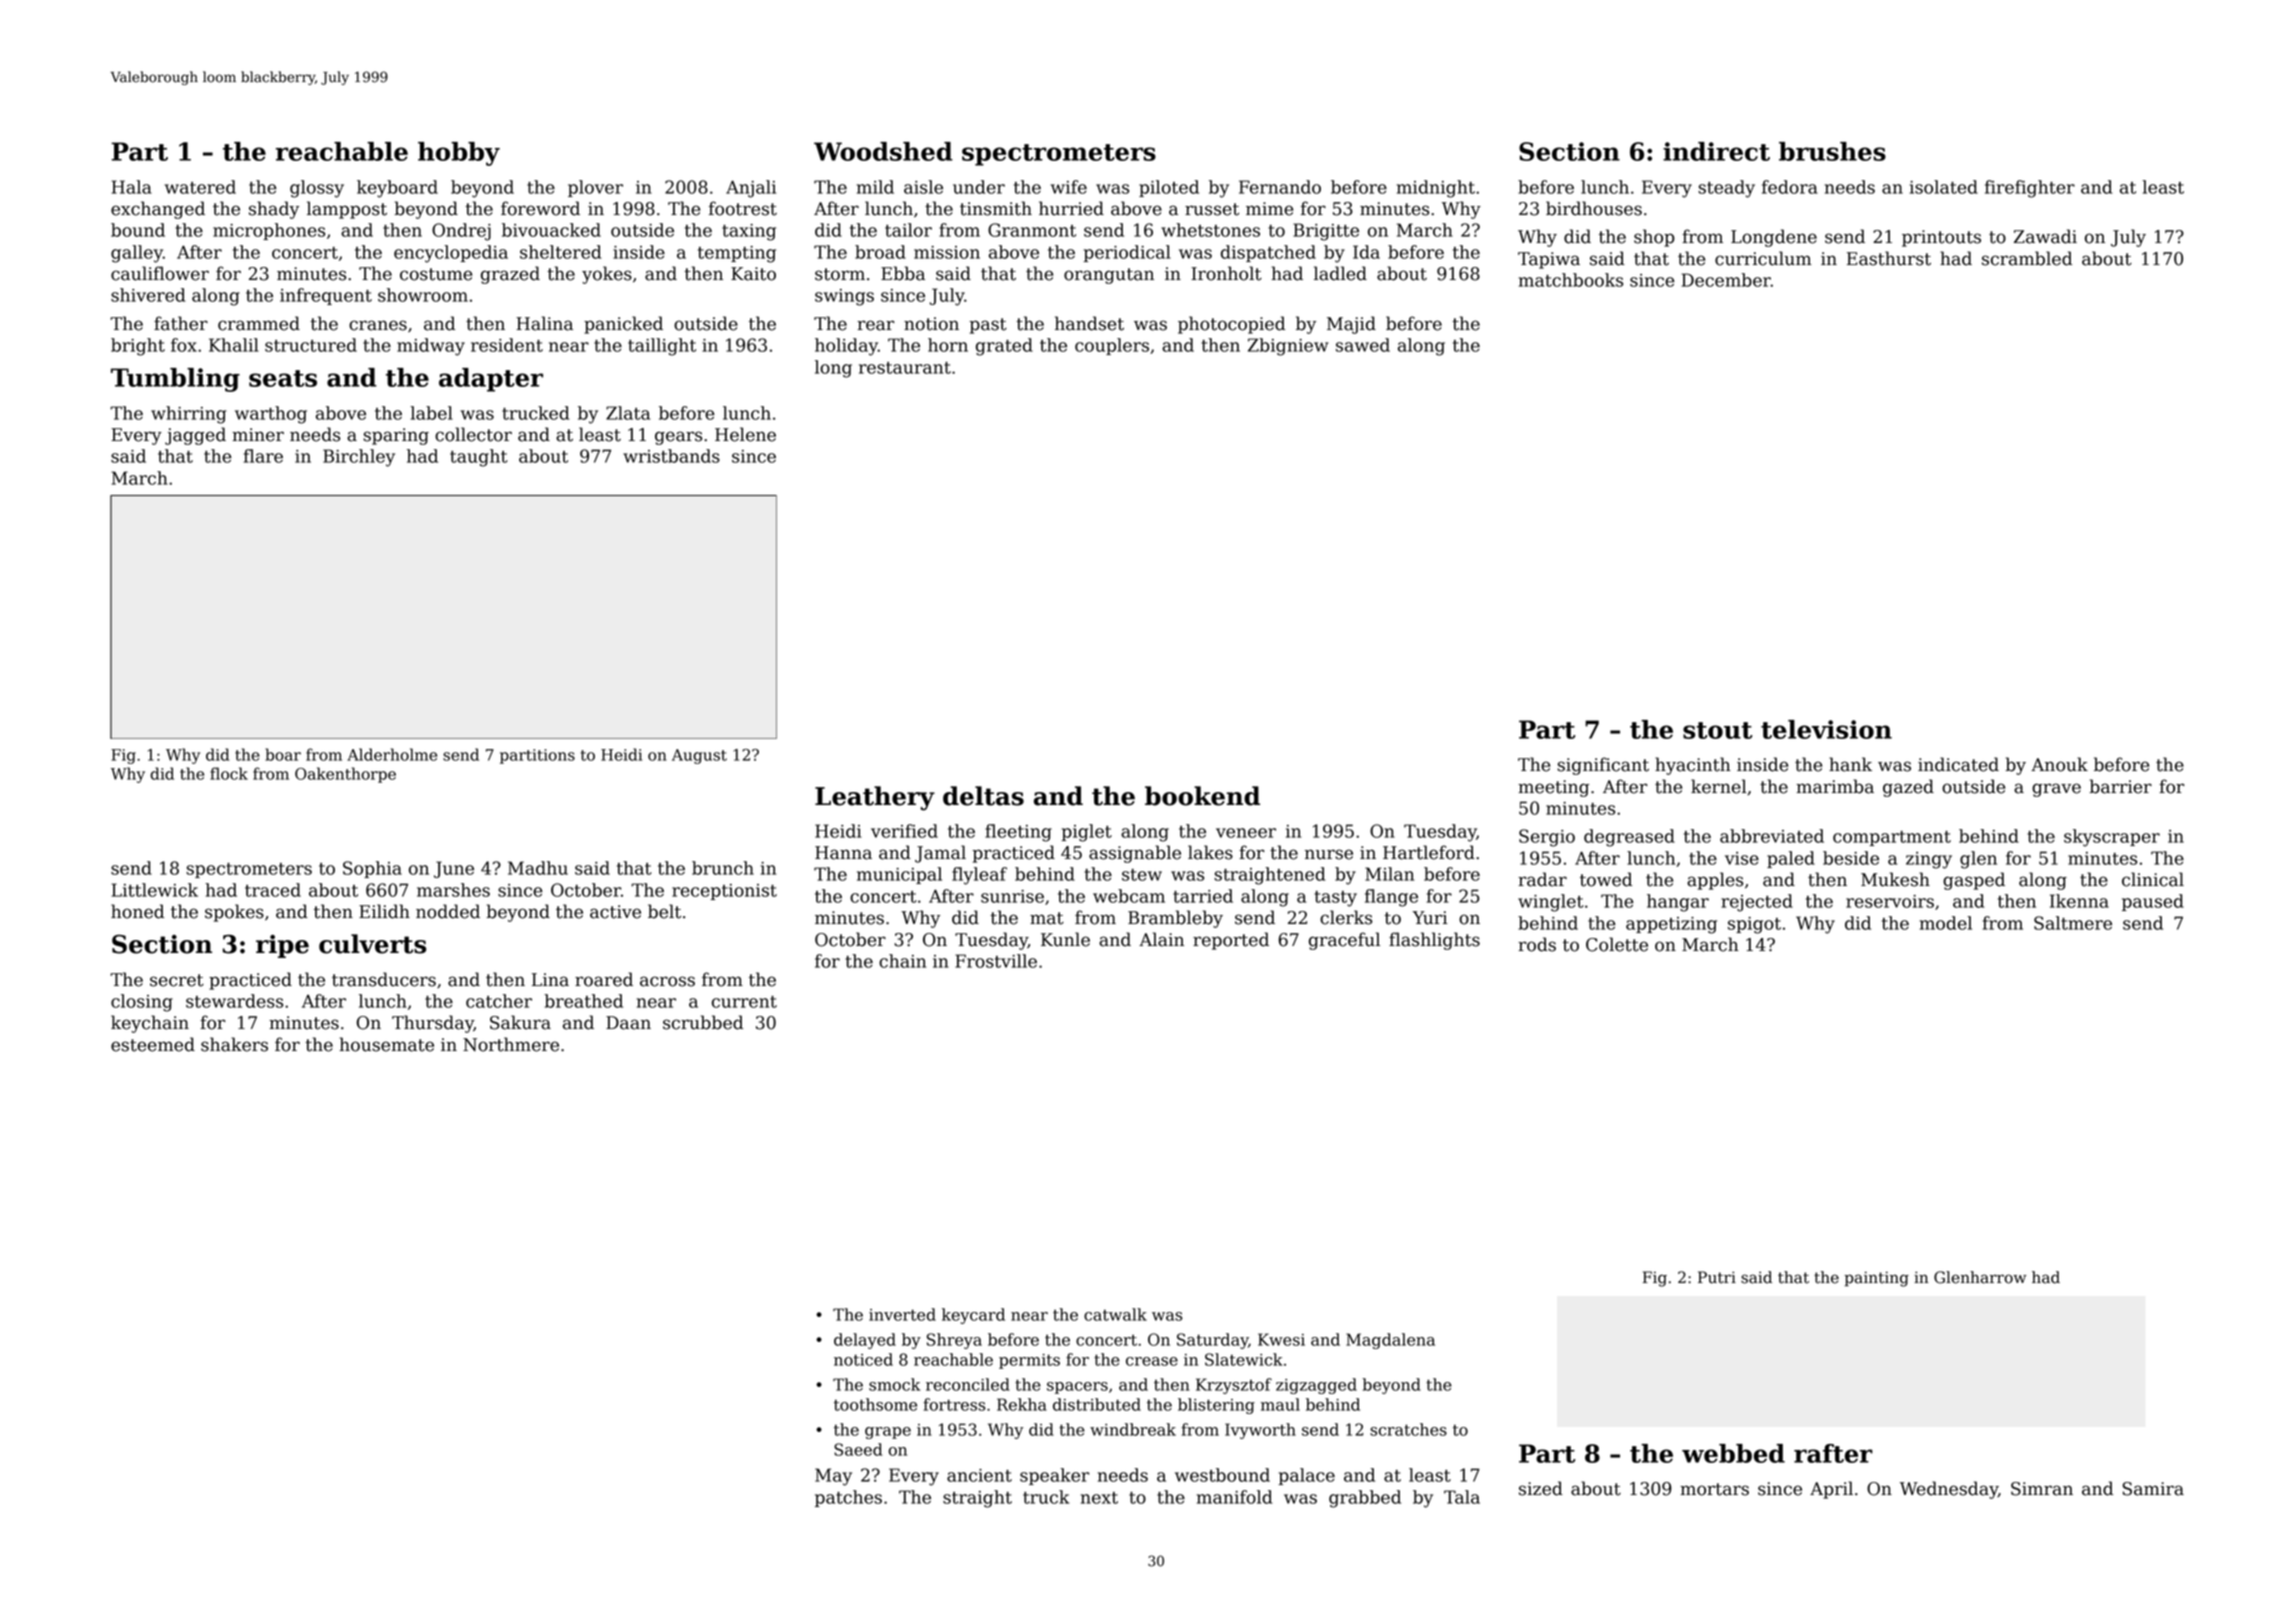  What do you see at coordinates (931, 324) in the image?
I see `notion` at bounding box center [931, 324].
